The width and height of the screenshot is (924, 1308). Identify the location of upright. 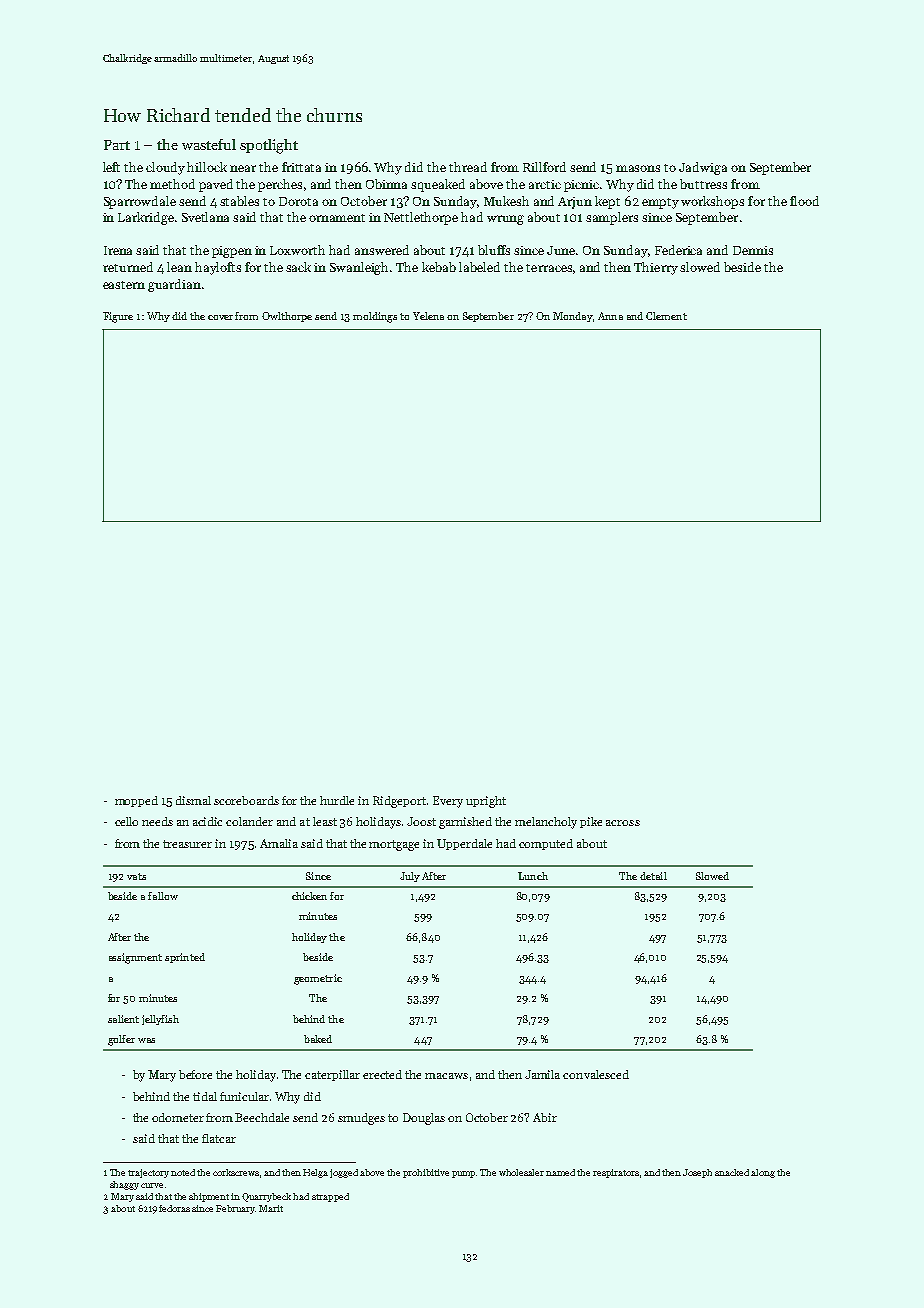
(486, 802).
